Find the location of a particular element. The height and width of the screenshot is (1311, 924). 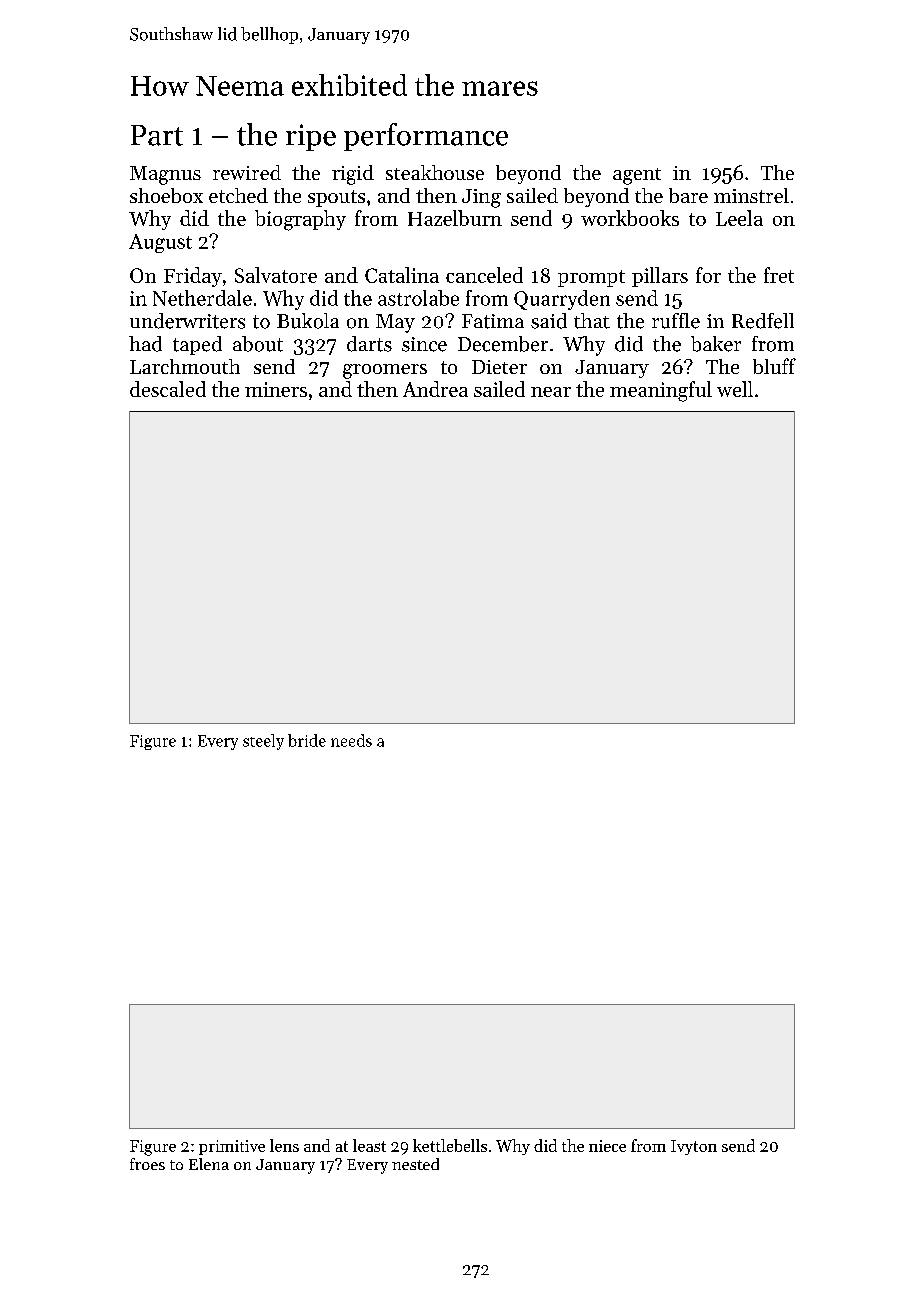

ripe is located at coordinates (311, 137).
